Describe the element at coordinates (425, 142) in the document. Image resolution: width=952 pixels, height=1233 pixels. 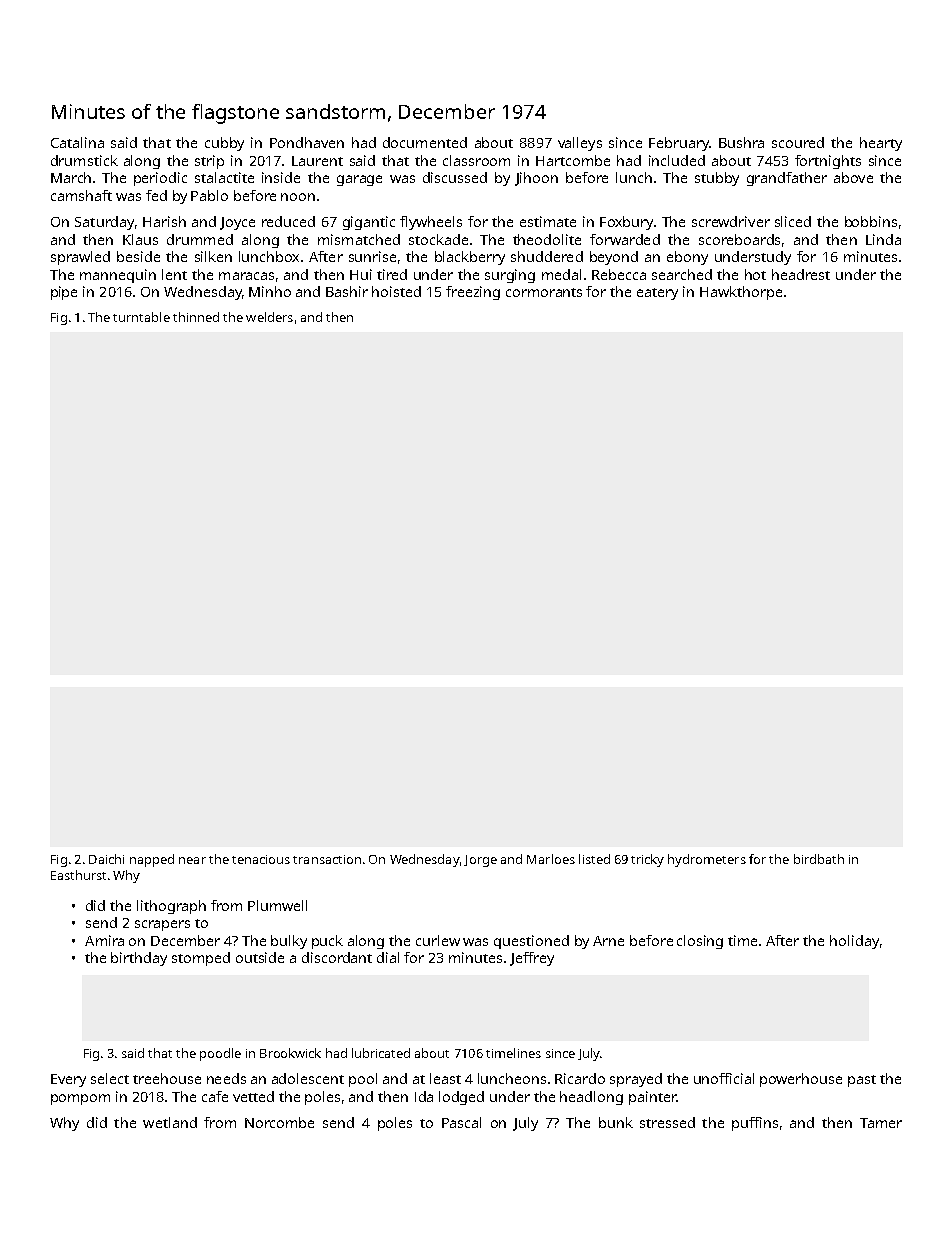
I see `documented` at that location.
